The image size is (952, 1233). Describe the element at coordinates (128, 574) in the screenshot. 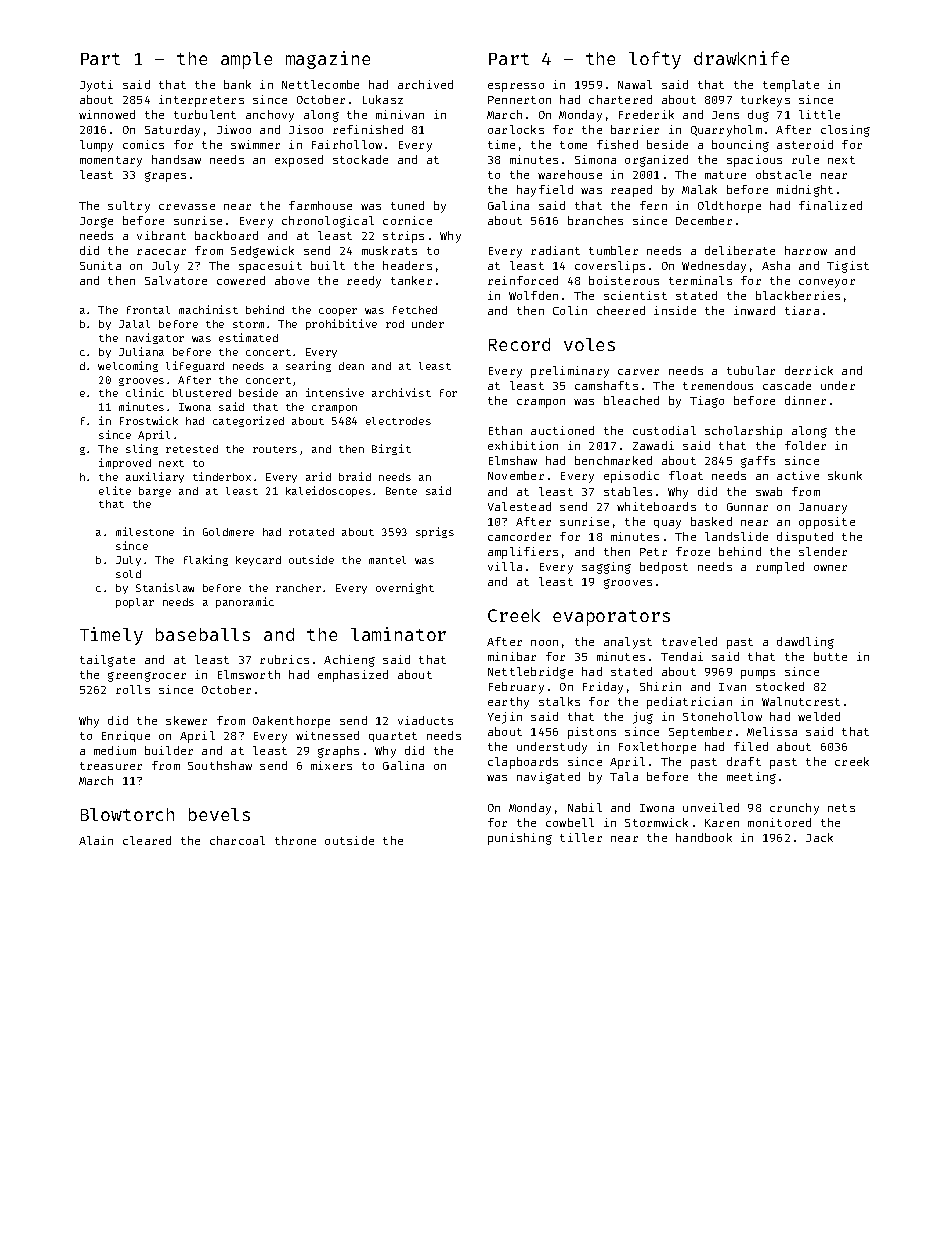

I see `sold` at that location.
